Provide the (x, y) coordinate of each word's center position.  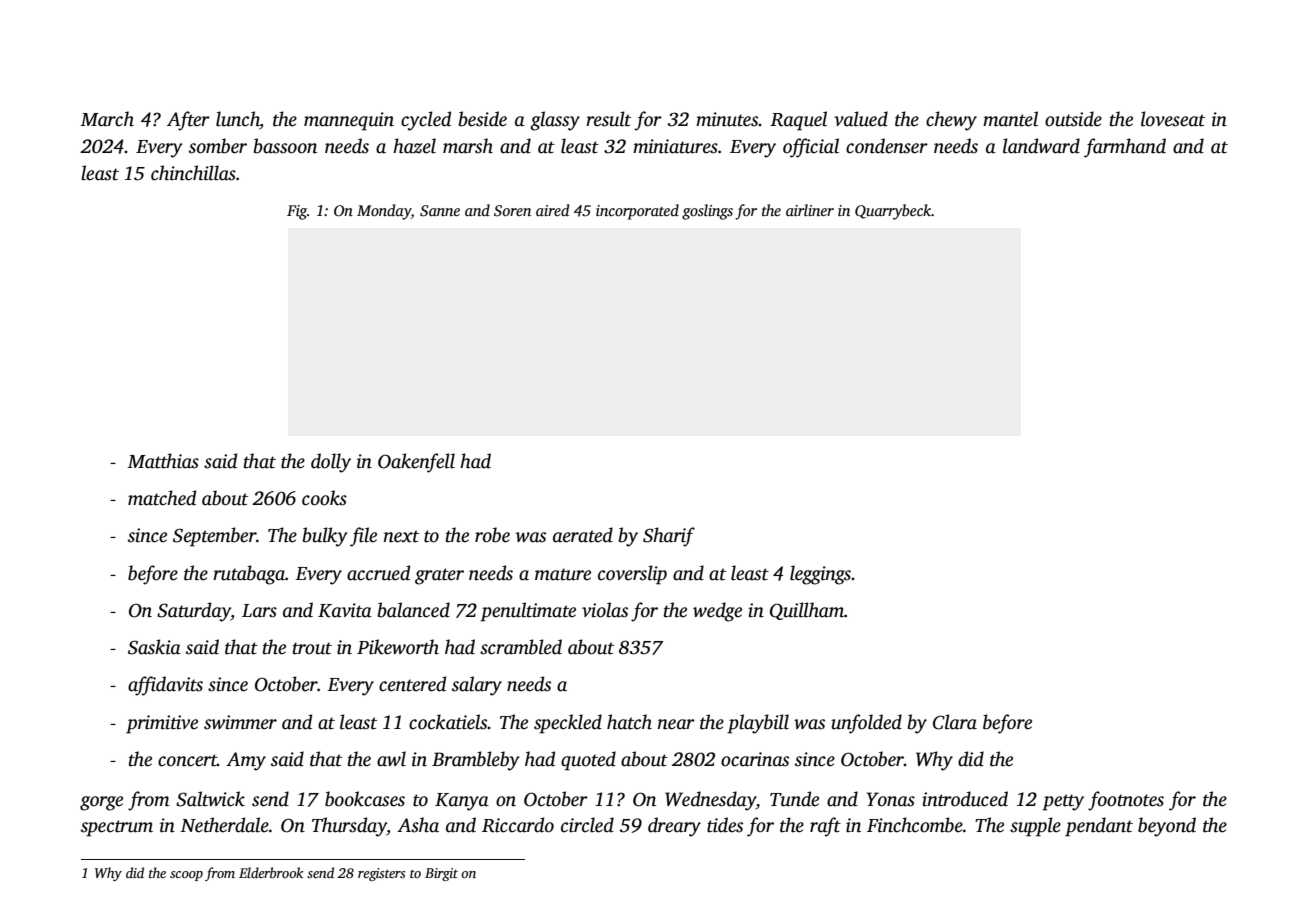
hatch (629, 722)
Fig (297, 212)
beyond (1167, 827)
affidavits (165, 686)
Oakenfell (416, 463)
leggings (820, 575)
